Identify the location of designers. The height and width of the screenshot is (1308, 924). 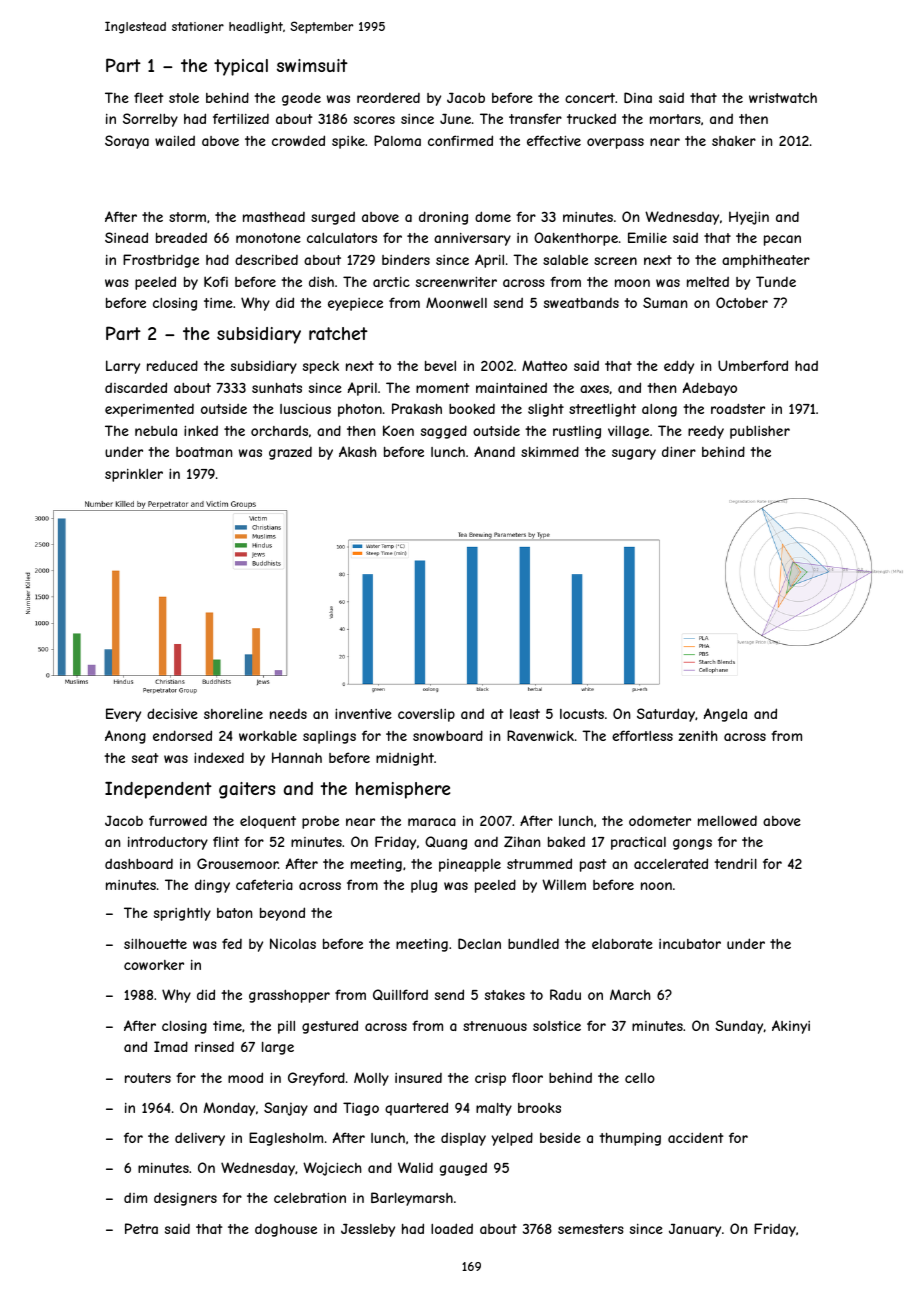
(185, 1199).
